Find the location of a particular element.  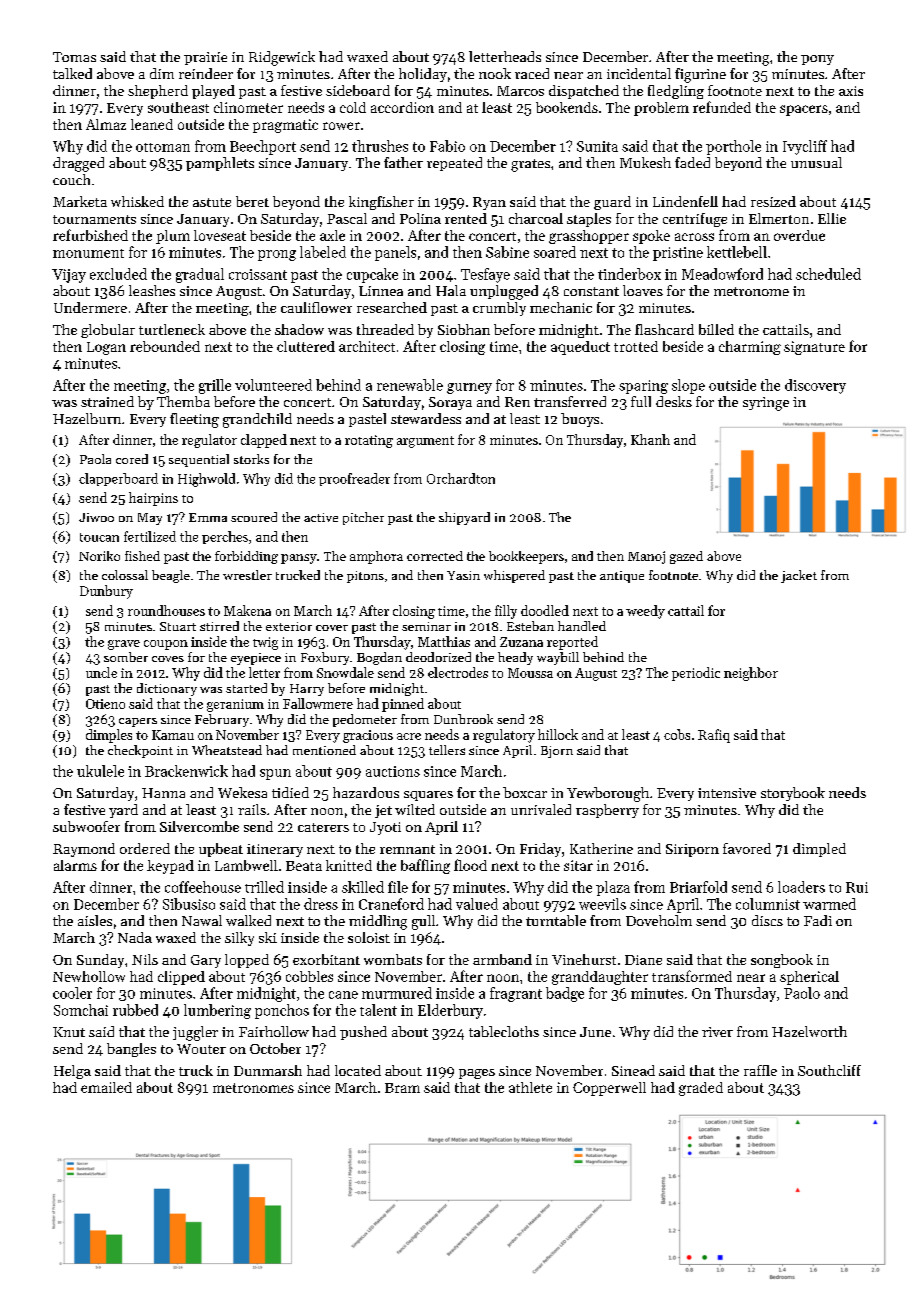

Emma is located at coordinates (208, 517).
